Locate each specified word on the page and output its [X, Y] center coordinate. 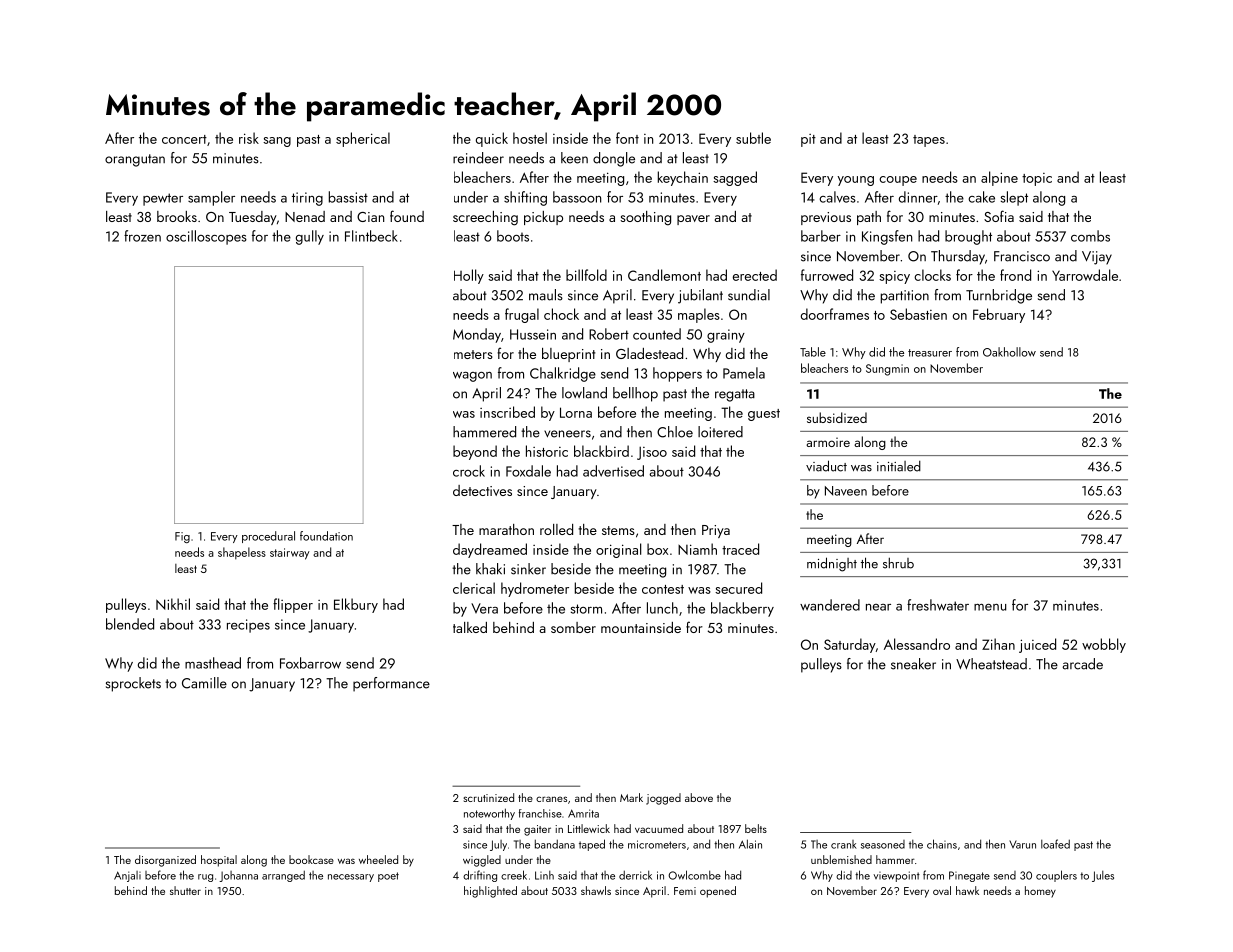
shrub [898, 563]
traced [740, 549]
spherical [363, 139]
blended [130, 624]
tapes [929, 141]
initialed [899, 466]
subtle [753, 138]
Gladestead [649, 353]
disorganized [165, 861]
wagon [472, 377]
